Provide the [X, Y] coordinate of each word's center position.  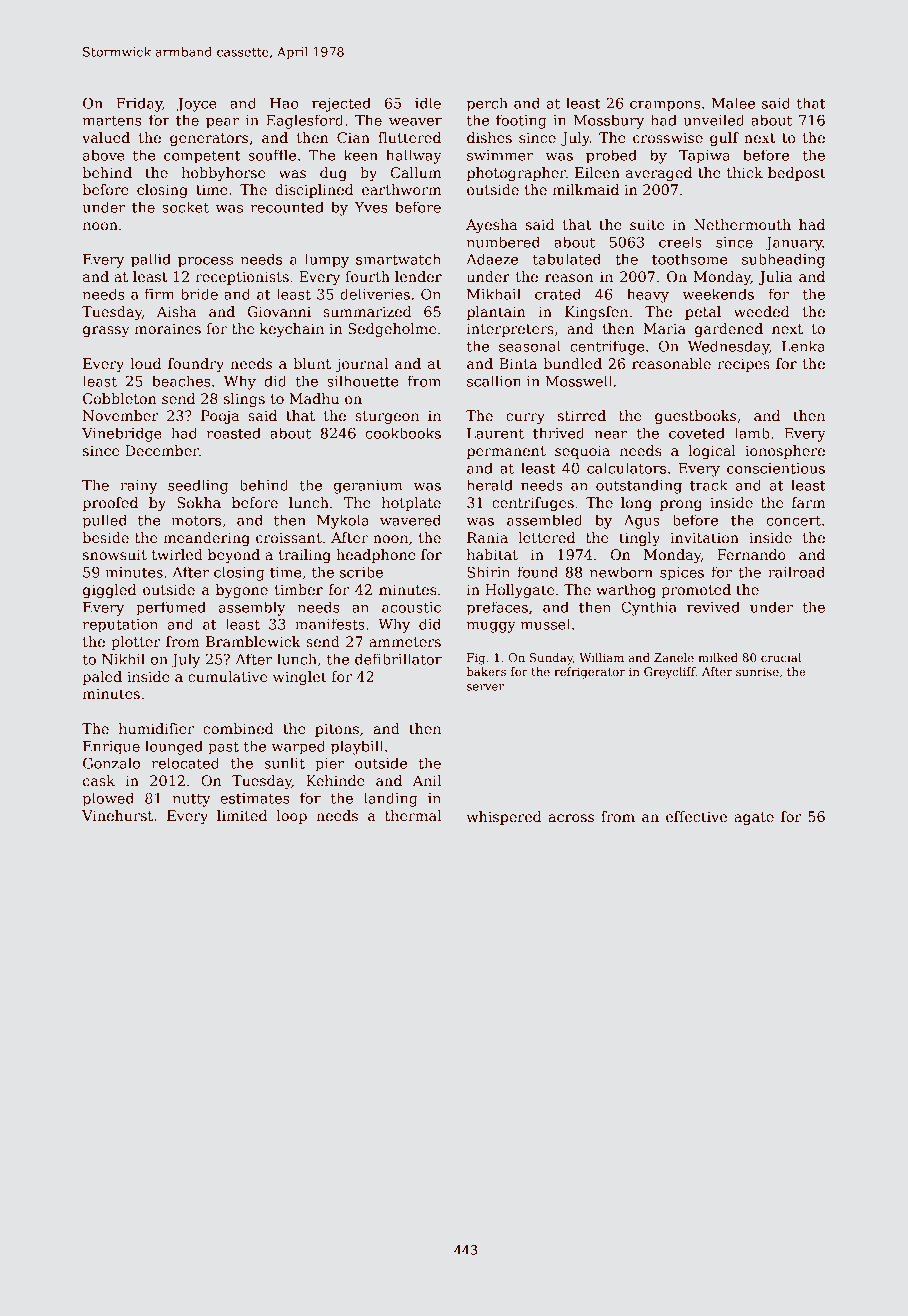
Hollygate [519, 591]
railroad [796, 572]
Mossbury [608, 121]
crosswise [668, 137]
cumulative [227, 676]
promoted [696, 591]
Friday [139, 104]
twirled [177, 554]
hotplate [411, 504]
